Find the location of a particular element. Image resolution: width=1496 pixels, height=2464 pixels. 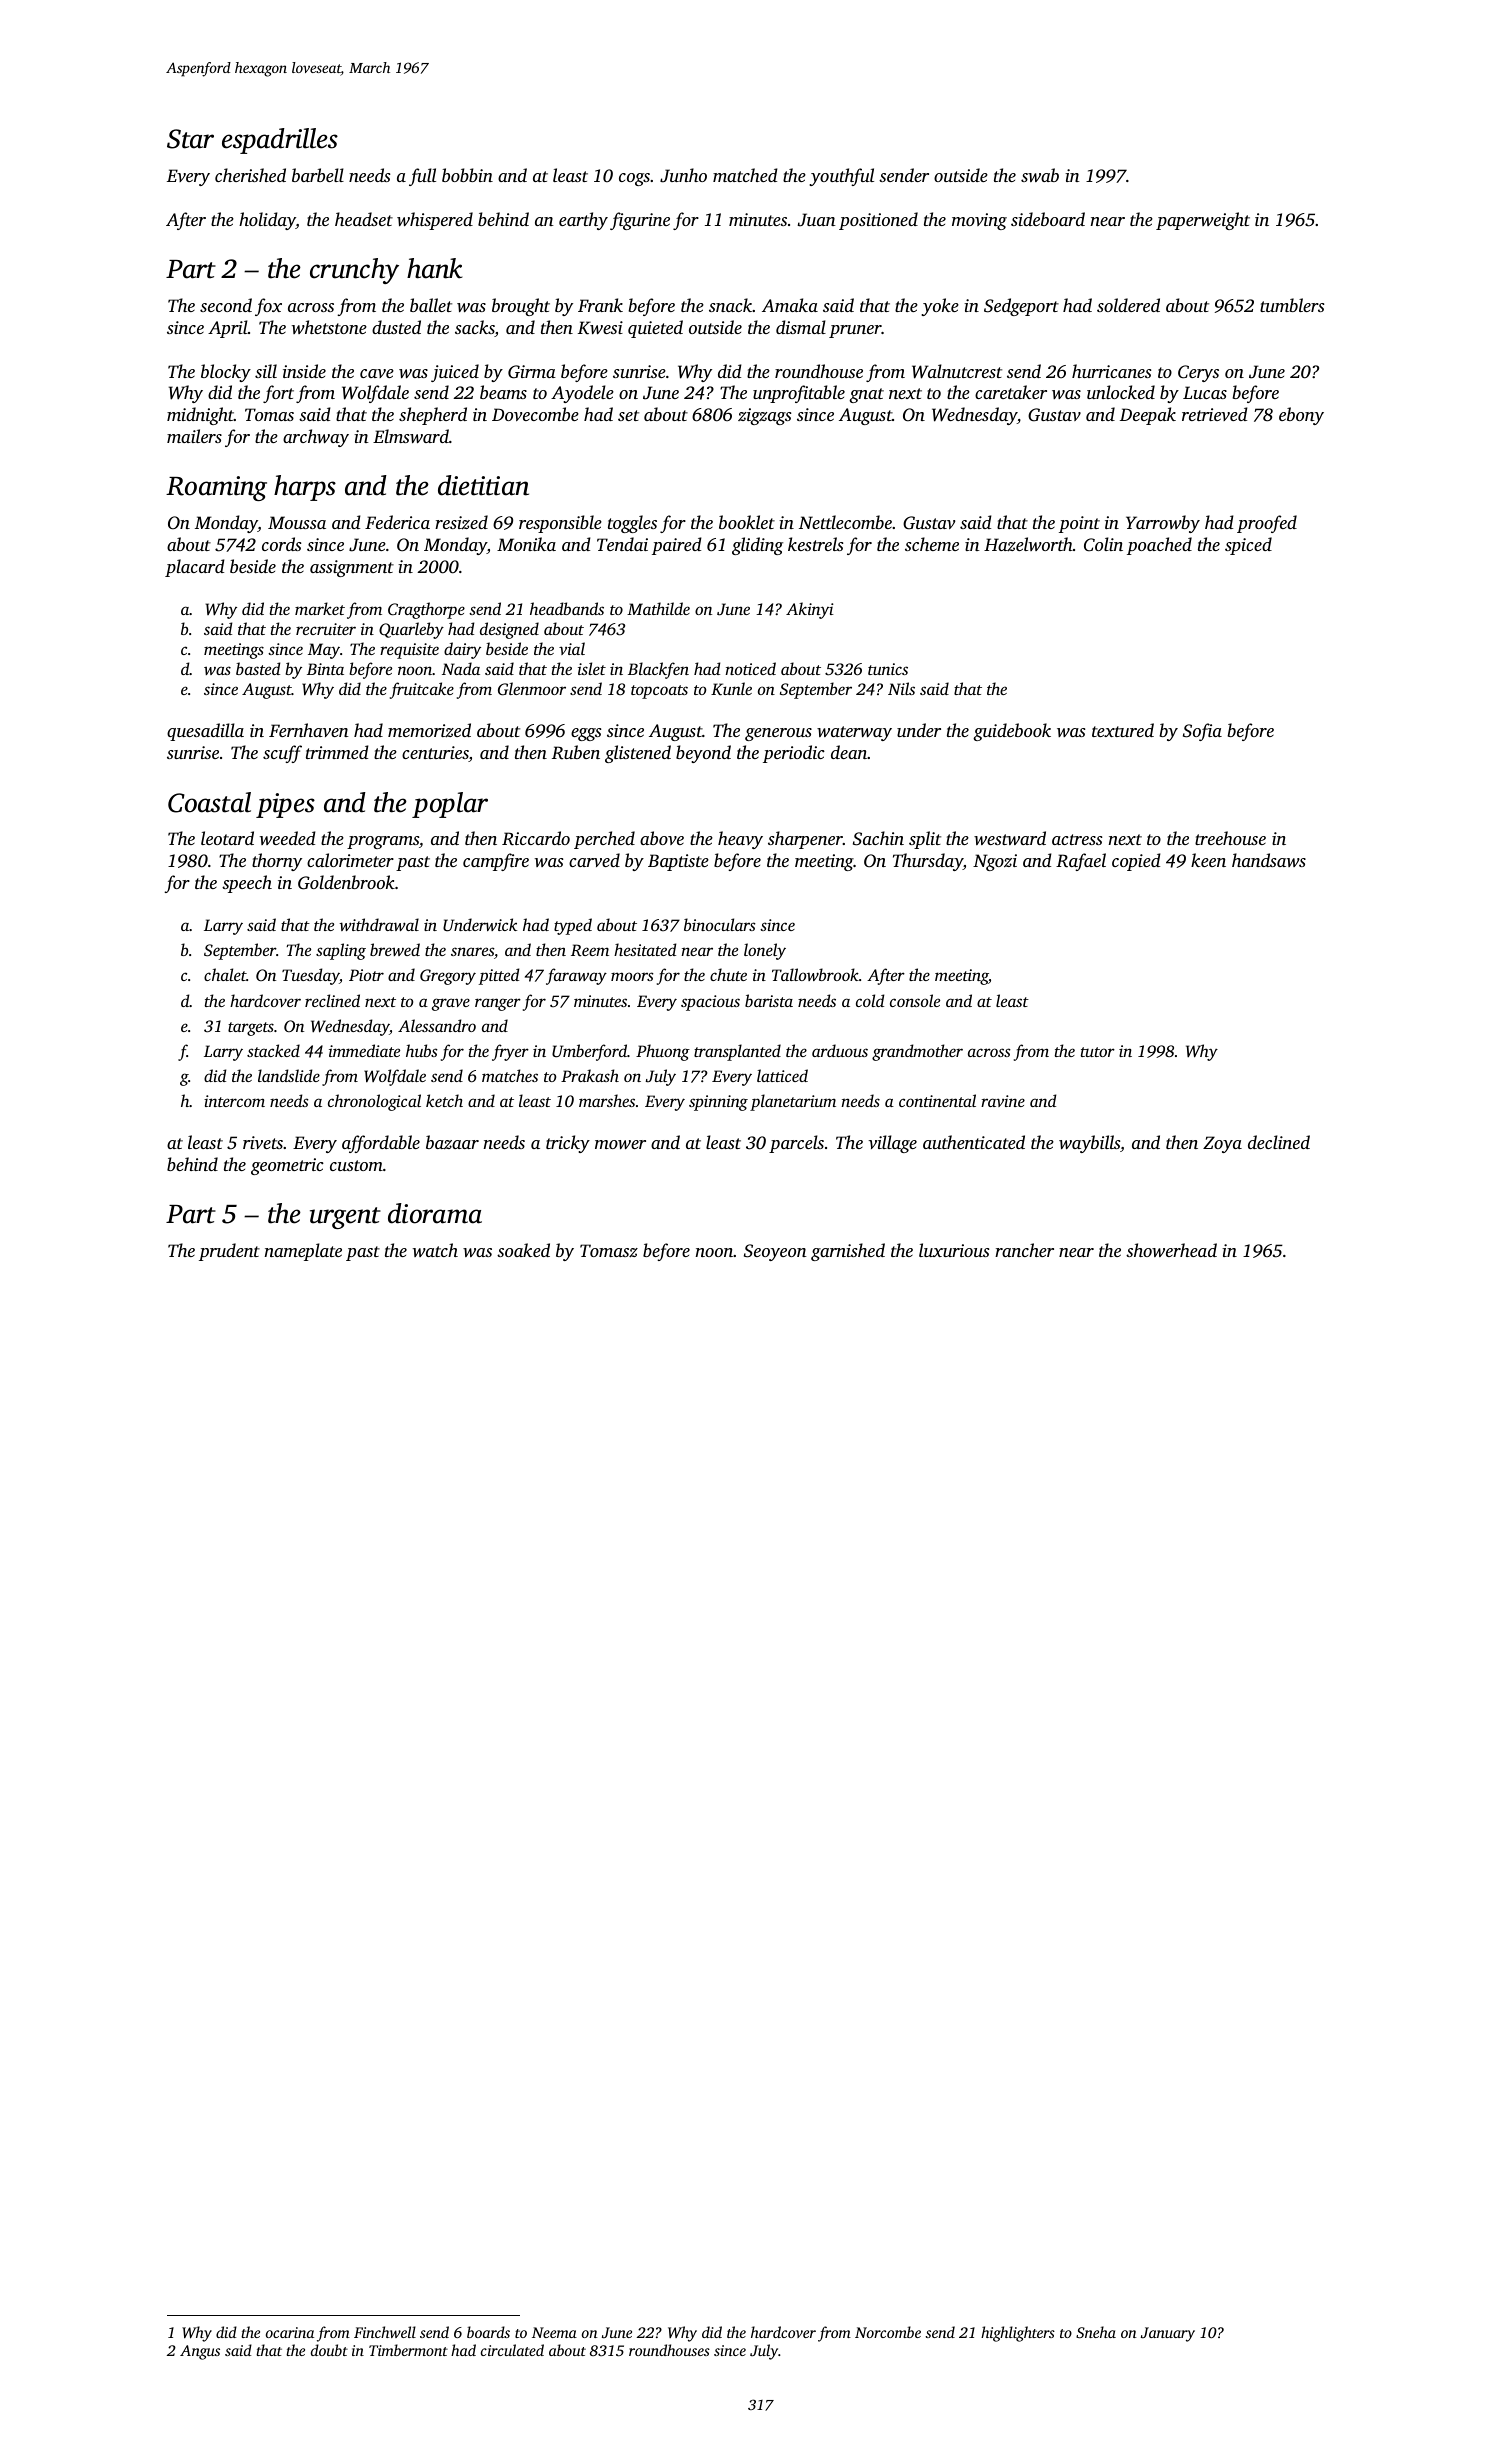

garnished is located at coordinates (848, 1252).
